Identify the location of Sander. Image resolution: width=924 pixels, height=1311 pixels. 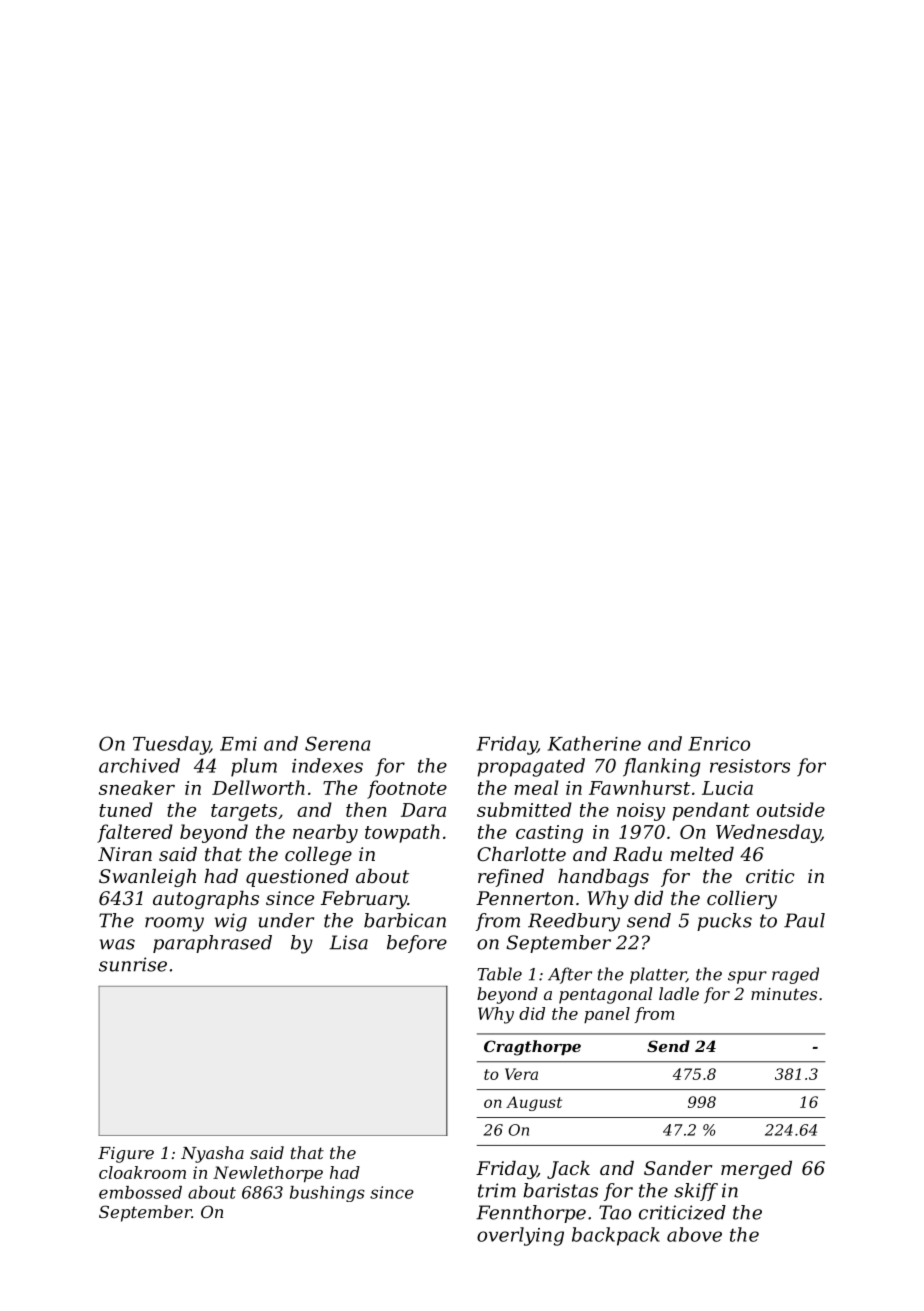
(678, 1168).
